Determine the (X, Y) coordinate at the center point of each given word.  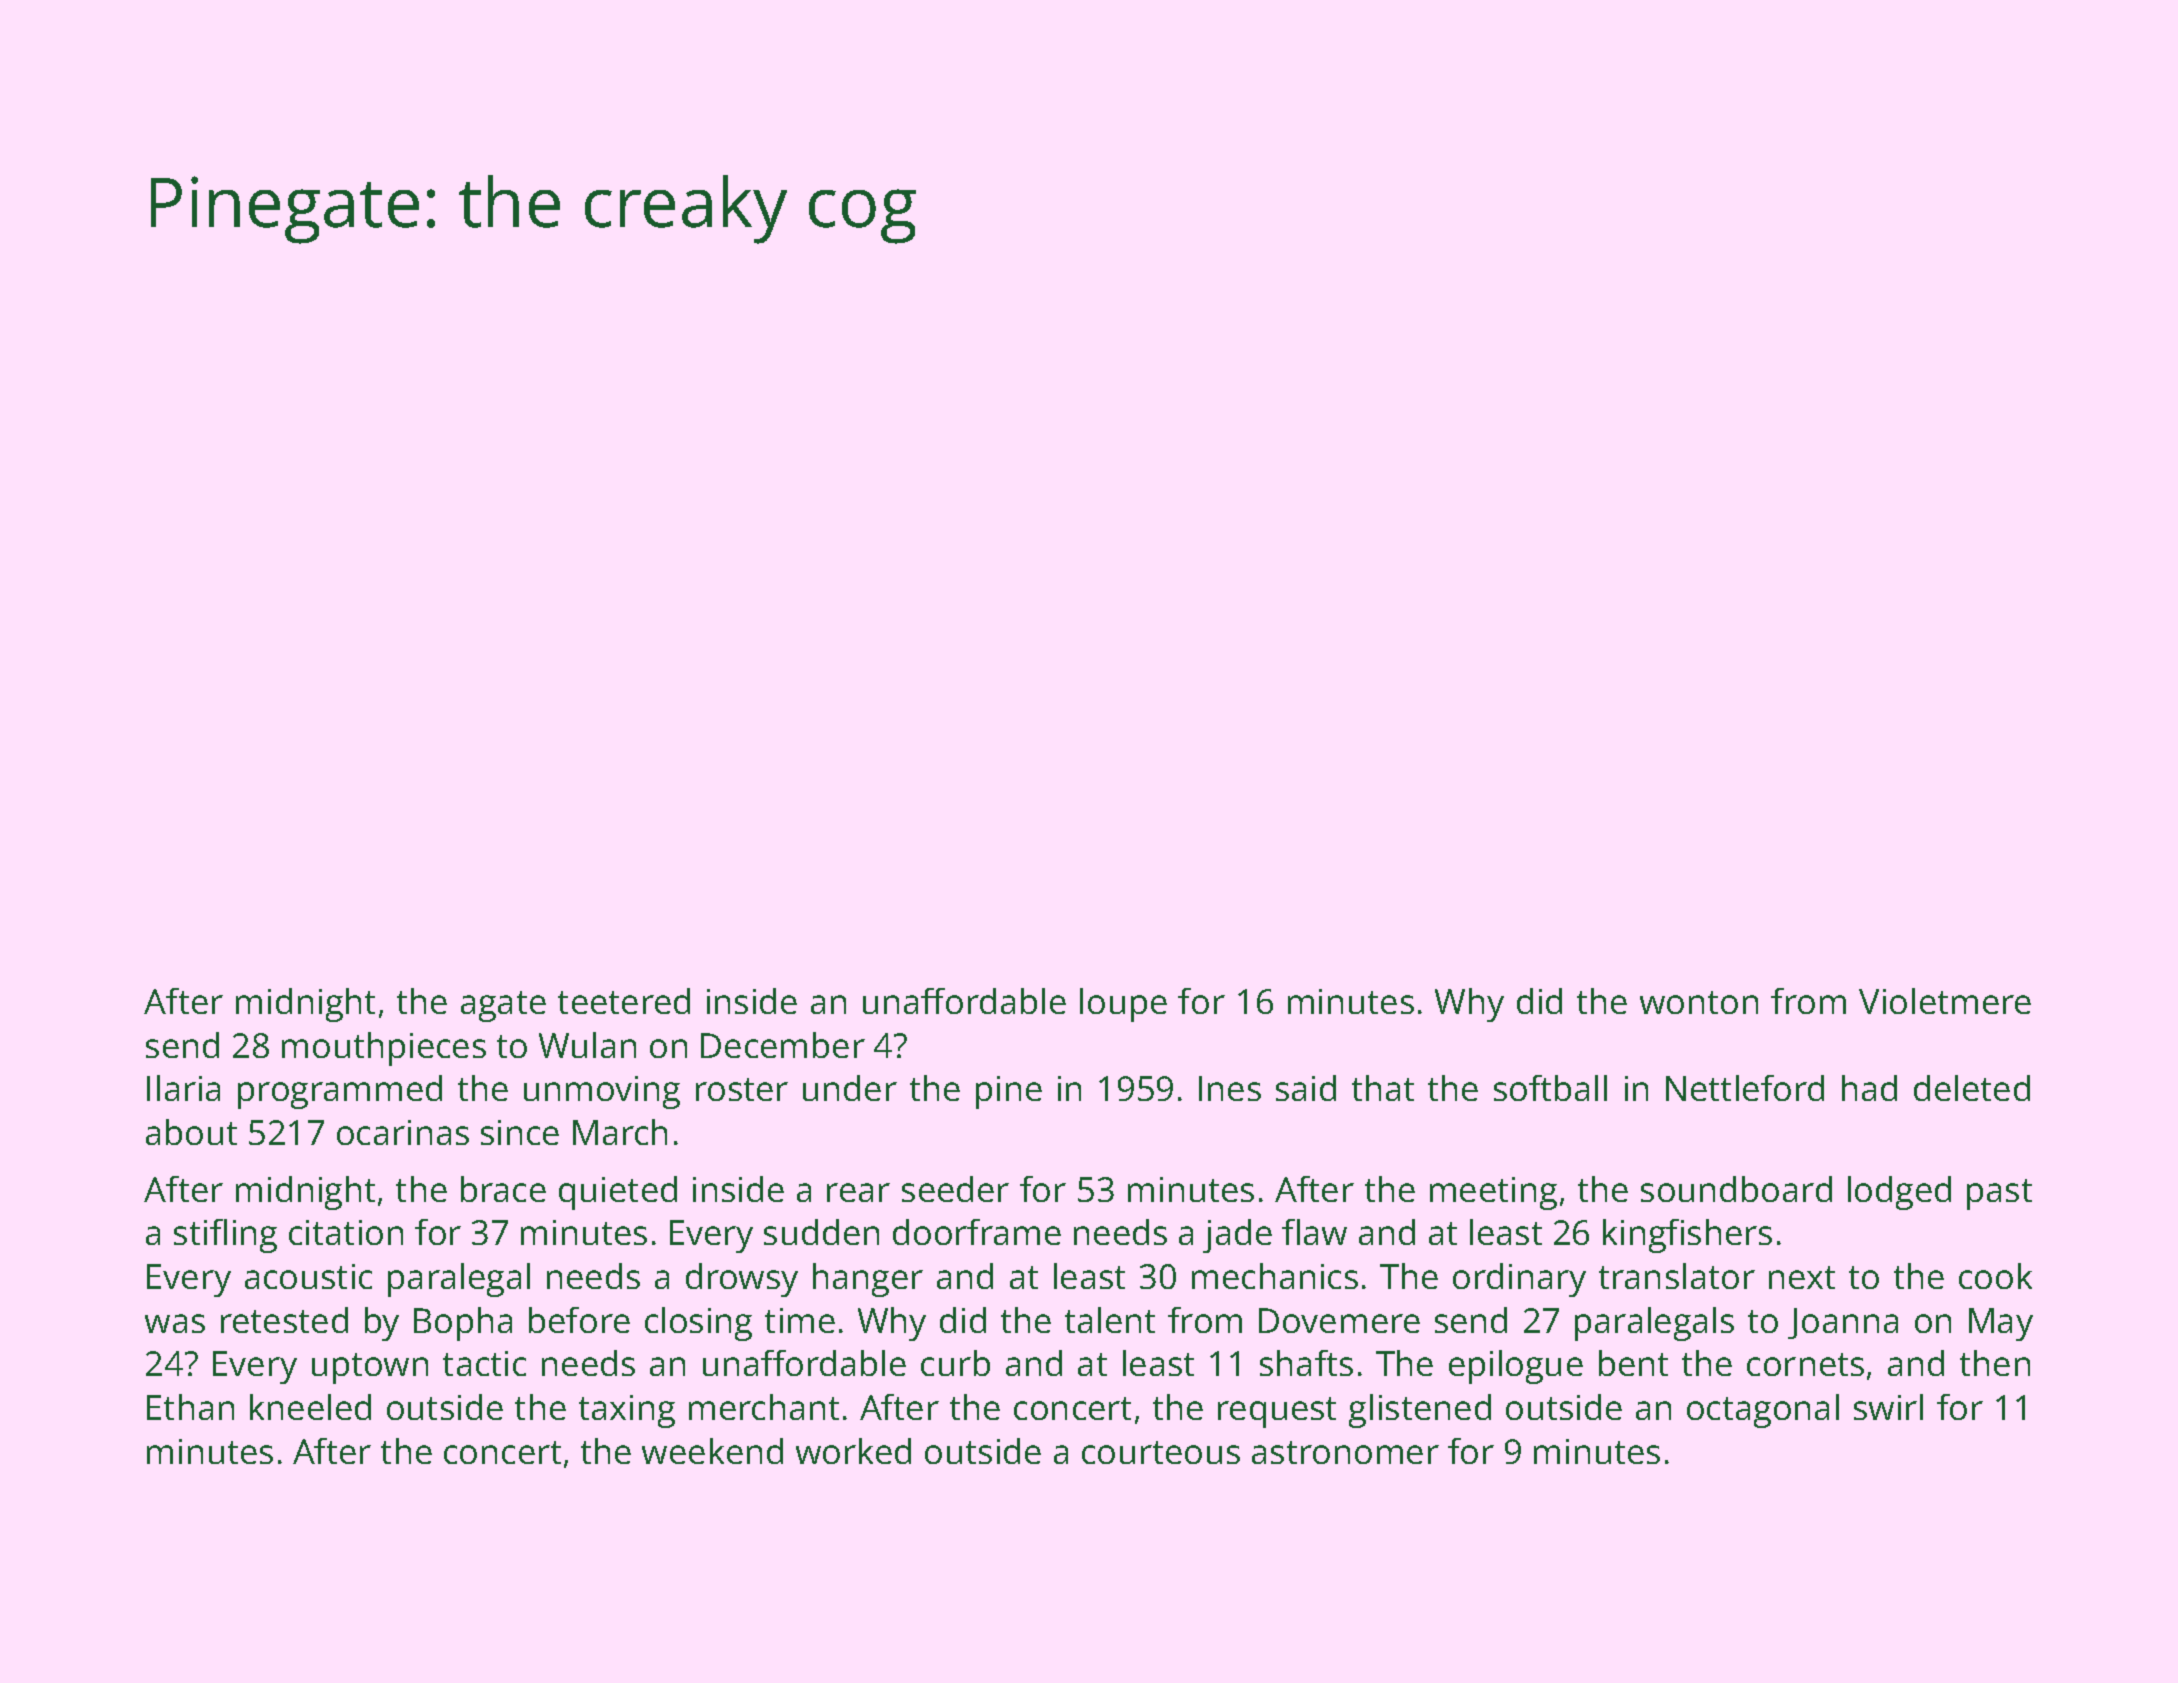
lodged (1899, 1193)
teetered (624, 1001)
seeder (955, 1189)
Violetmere (1945, 1001)
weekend (712, 1451)
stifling (225, 1236)
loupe (1123, 1005)
